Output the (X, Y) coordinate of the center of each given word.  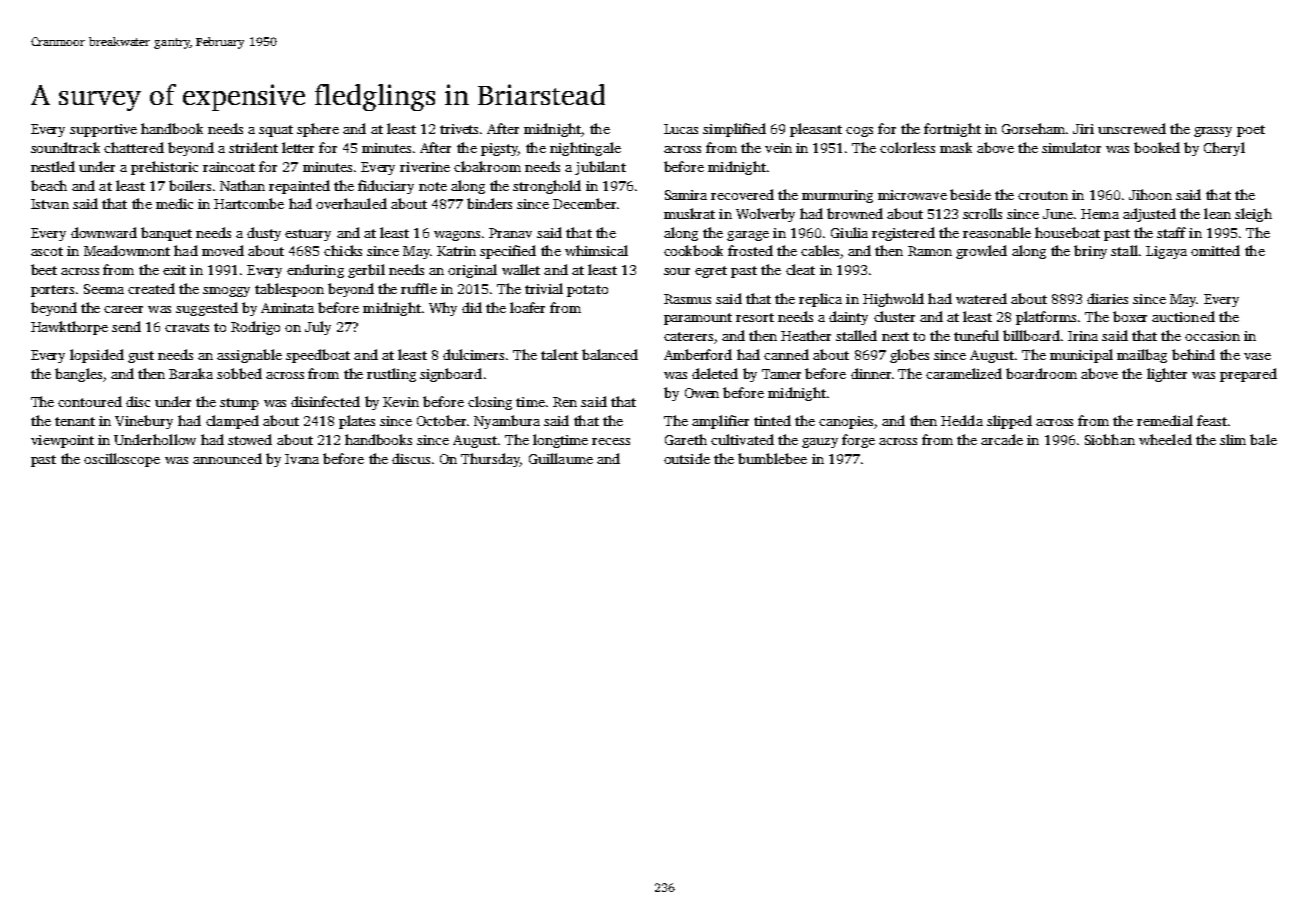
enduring (315, 271)
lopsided (97, 356)
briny (1090, 252)
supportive (103, 130)
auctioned (1183, 316)
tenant (75, 421)
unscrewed (1132, 128)
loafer (527, 307)
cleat (800, 269)
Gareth (686, 439)
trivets (459, 129)
